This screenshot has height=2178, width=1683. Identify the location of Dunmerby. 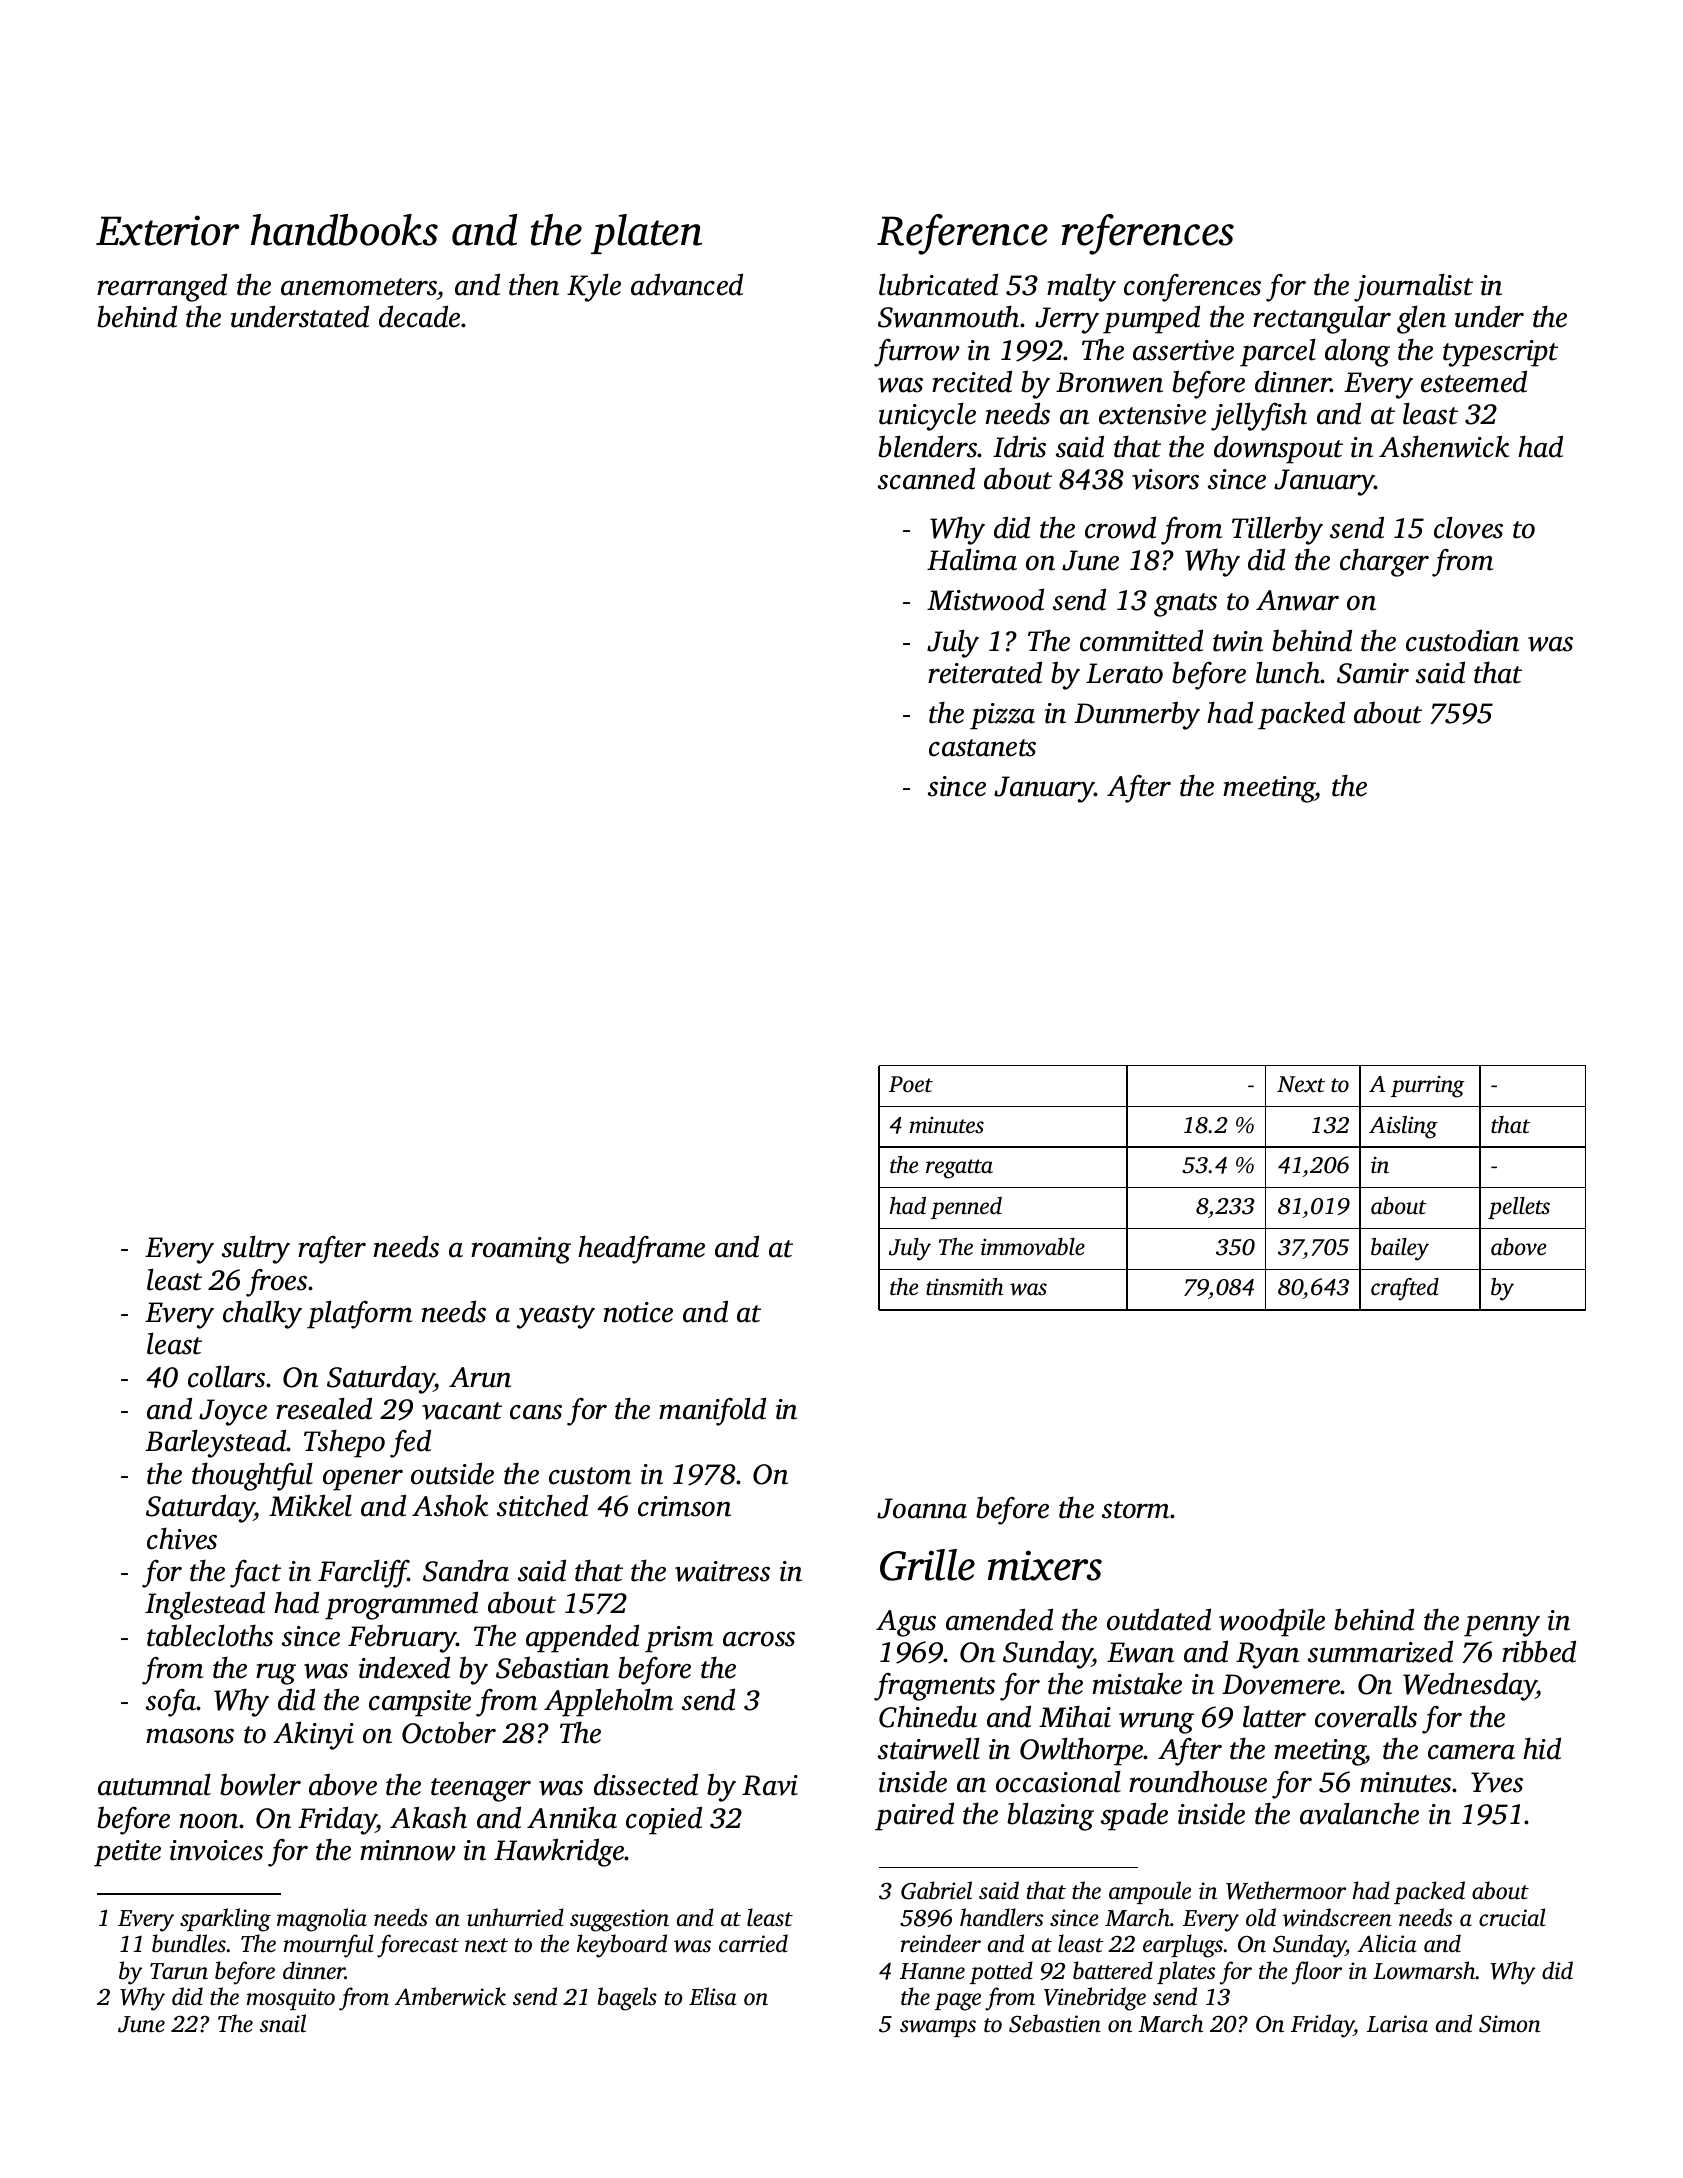
(1137, 715).
